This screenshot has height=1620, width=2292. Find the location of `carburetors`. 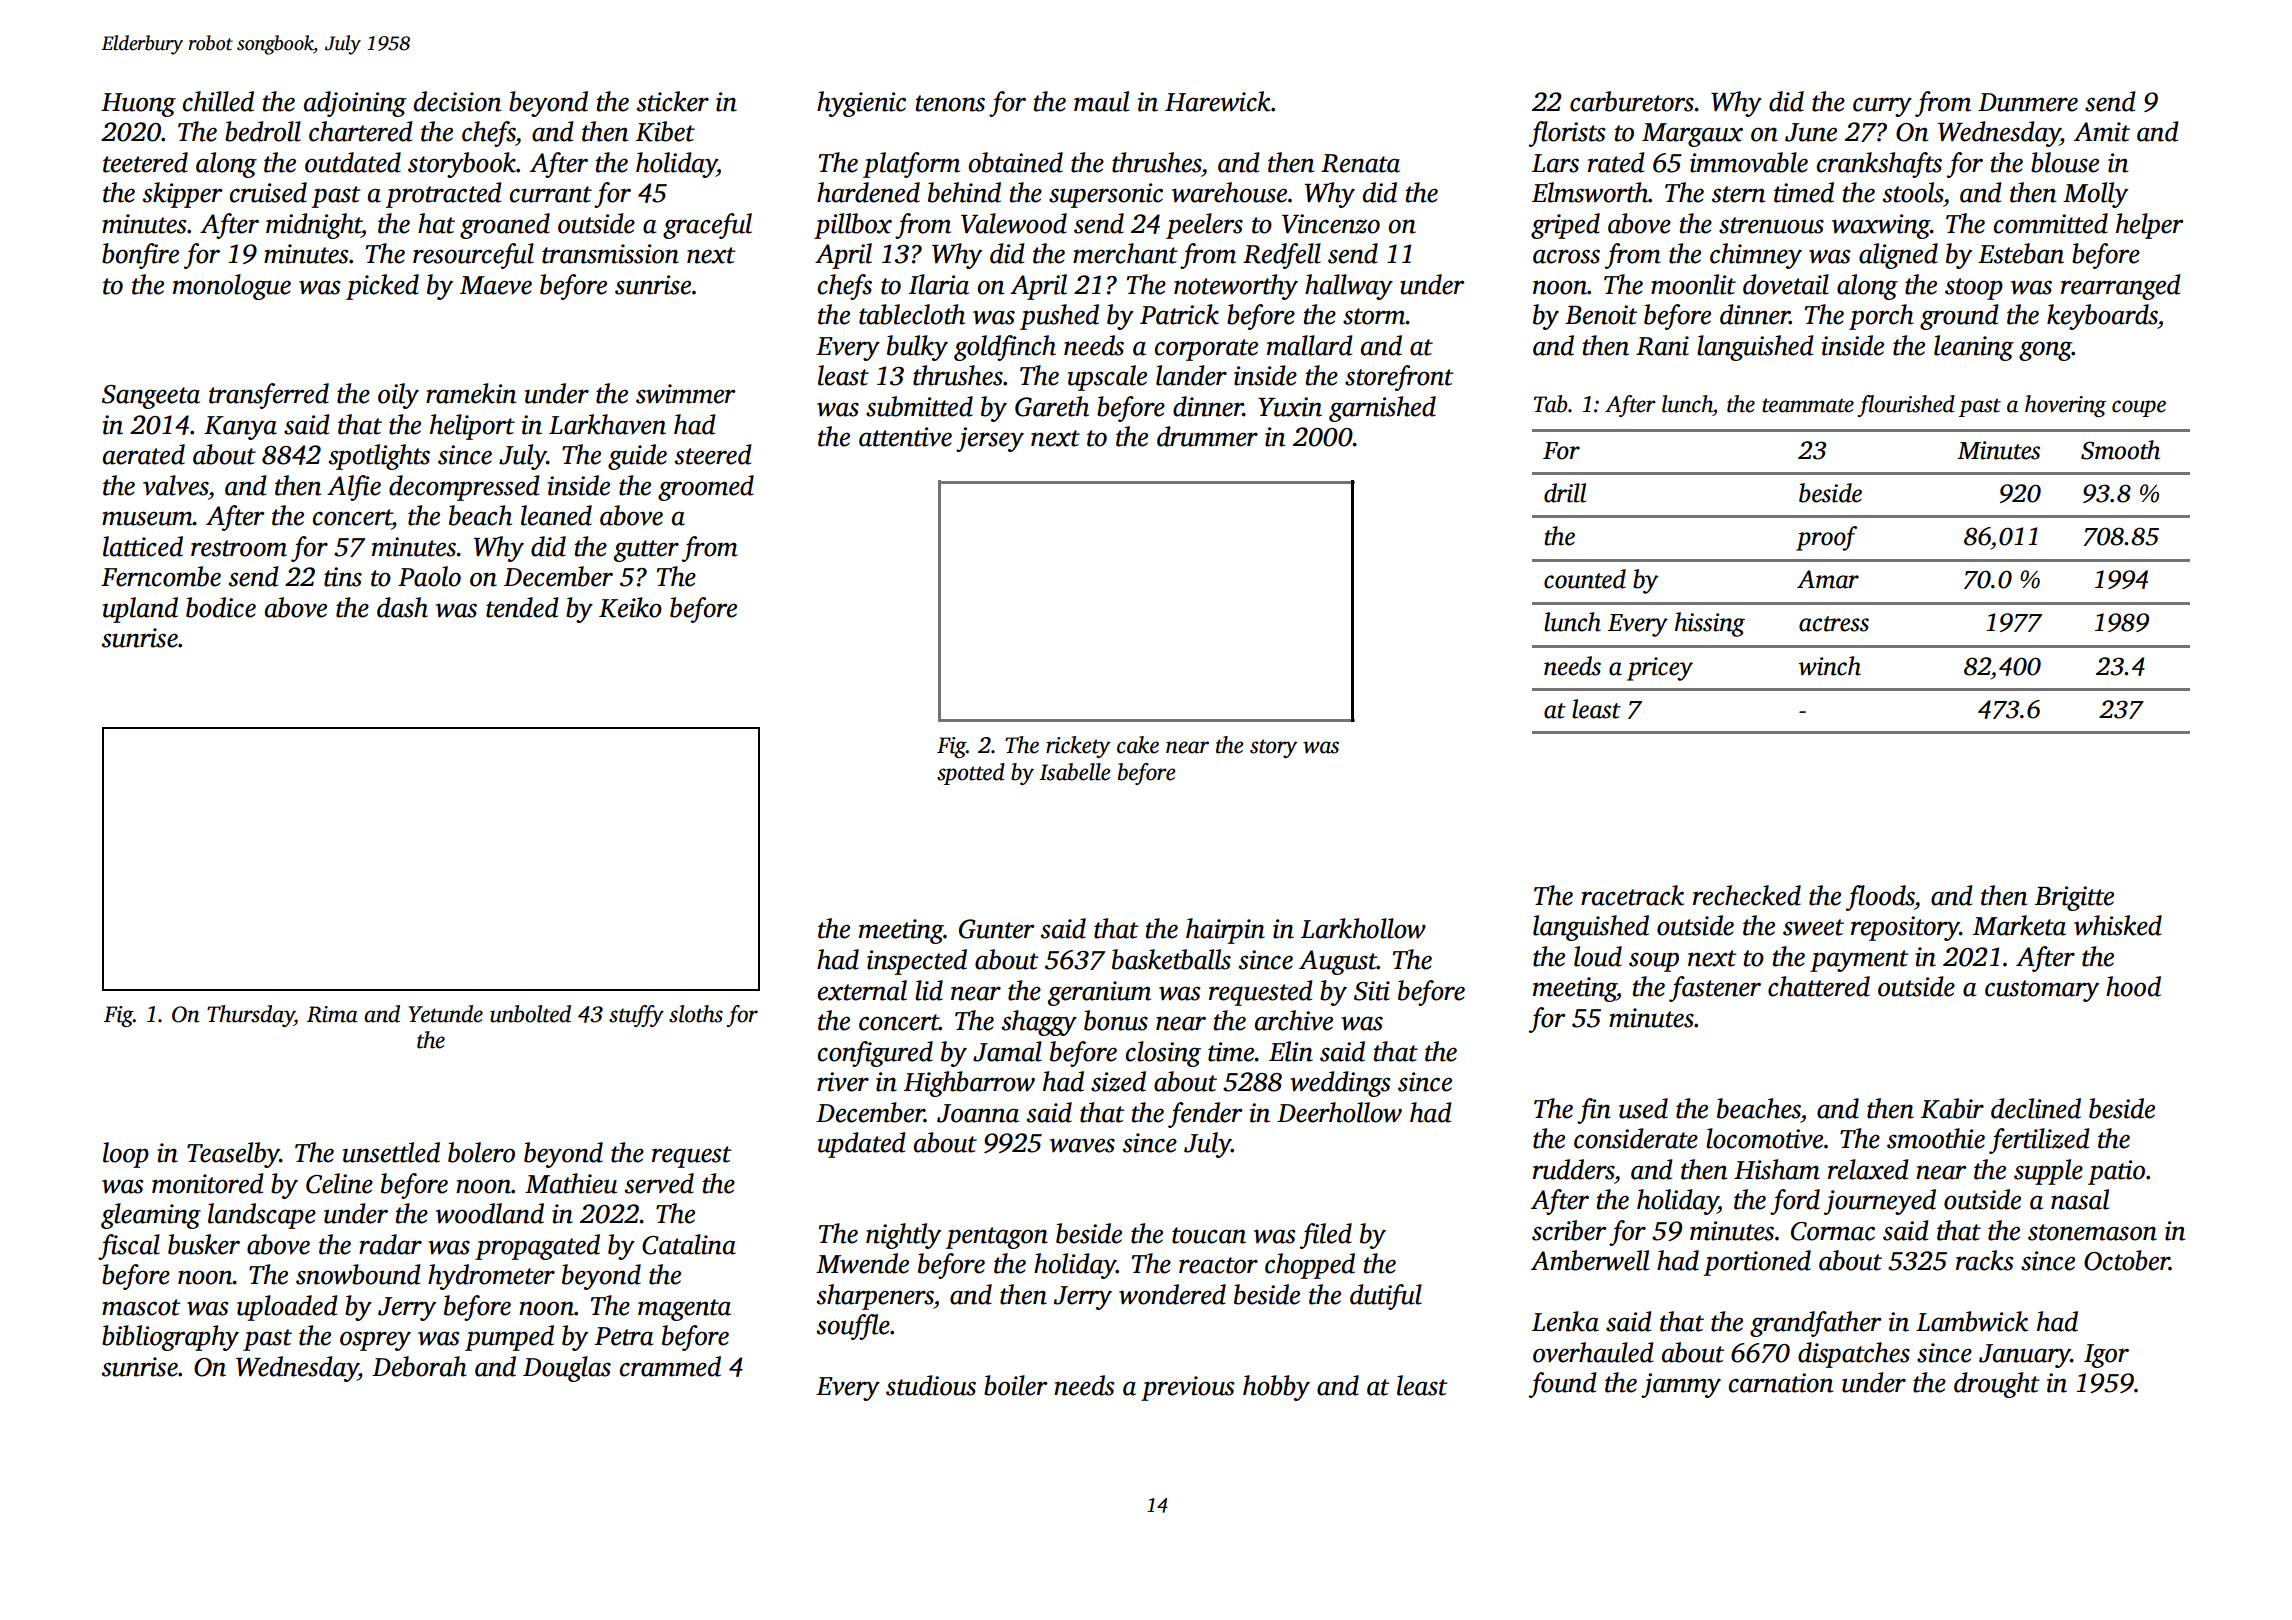

carburetors is located at coordinates (1632, 101).
